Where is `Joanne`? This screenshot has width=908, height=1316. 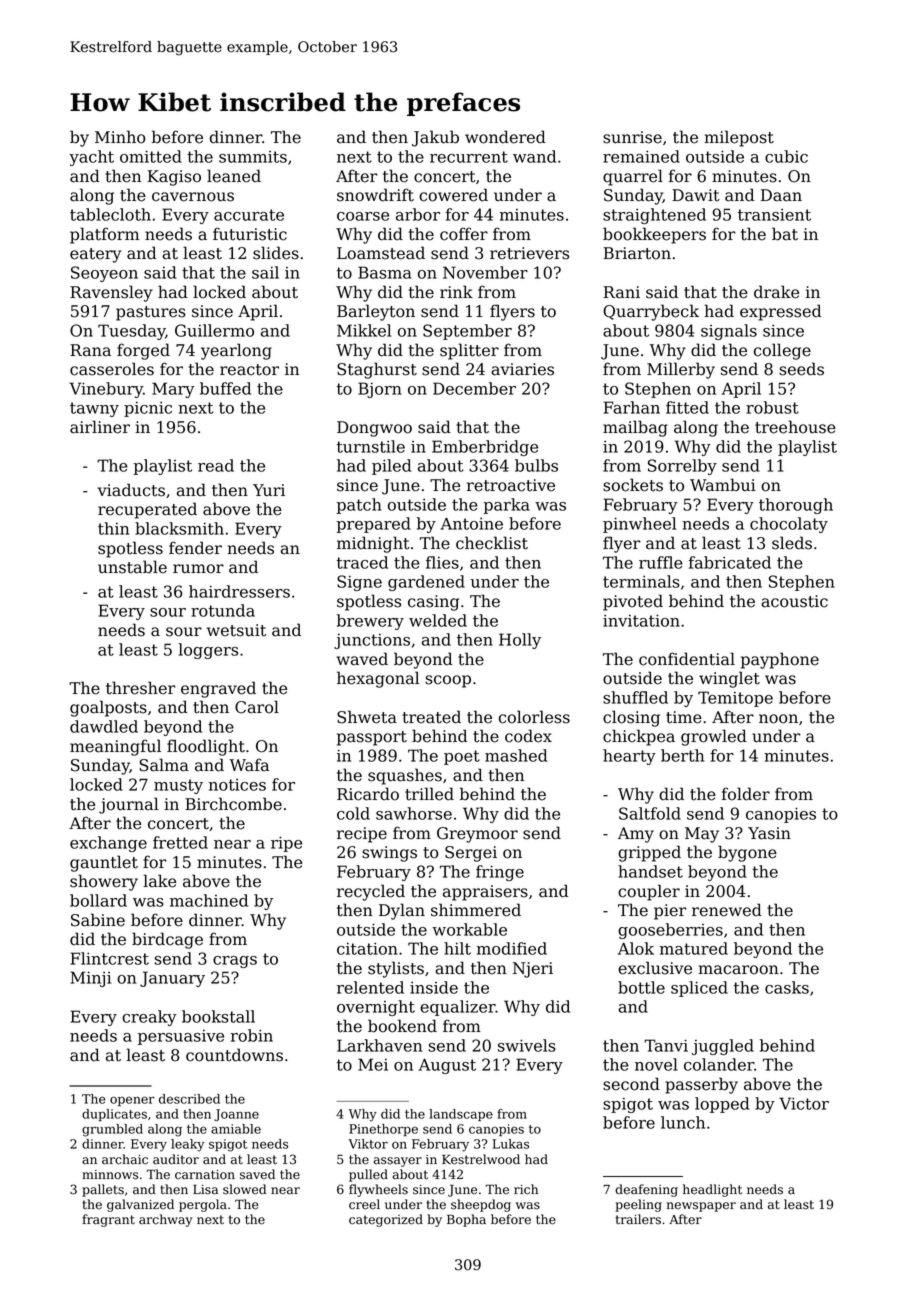
Joanne is located at coordinates (236, 1115).
